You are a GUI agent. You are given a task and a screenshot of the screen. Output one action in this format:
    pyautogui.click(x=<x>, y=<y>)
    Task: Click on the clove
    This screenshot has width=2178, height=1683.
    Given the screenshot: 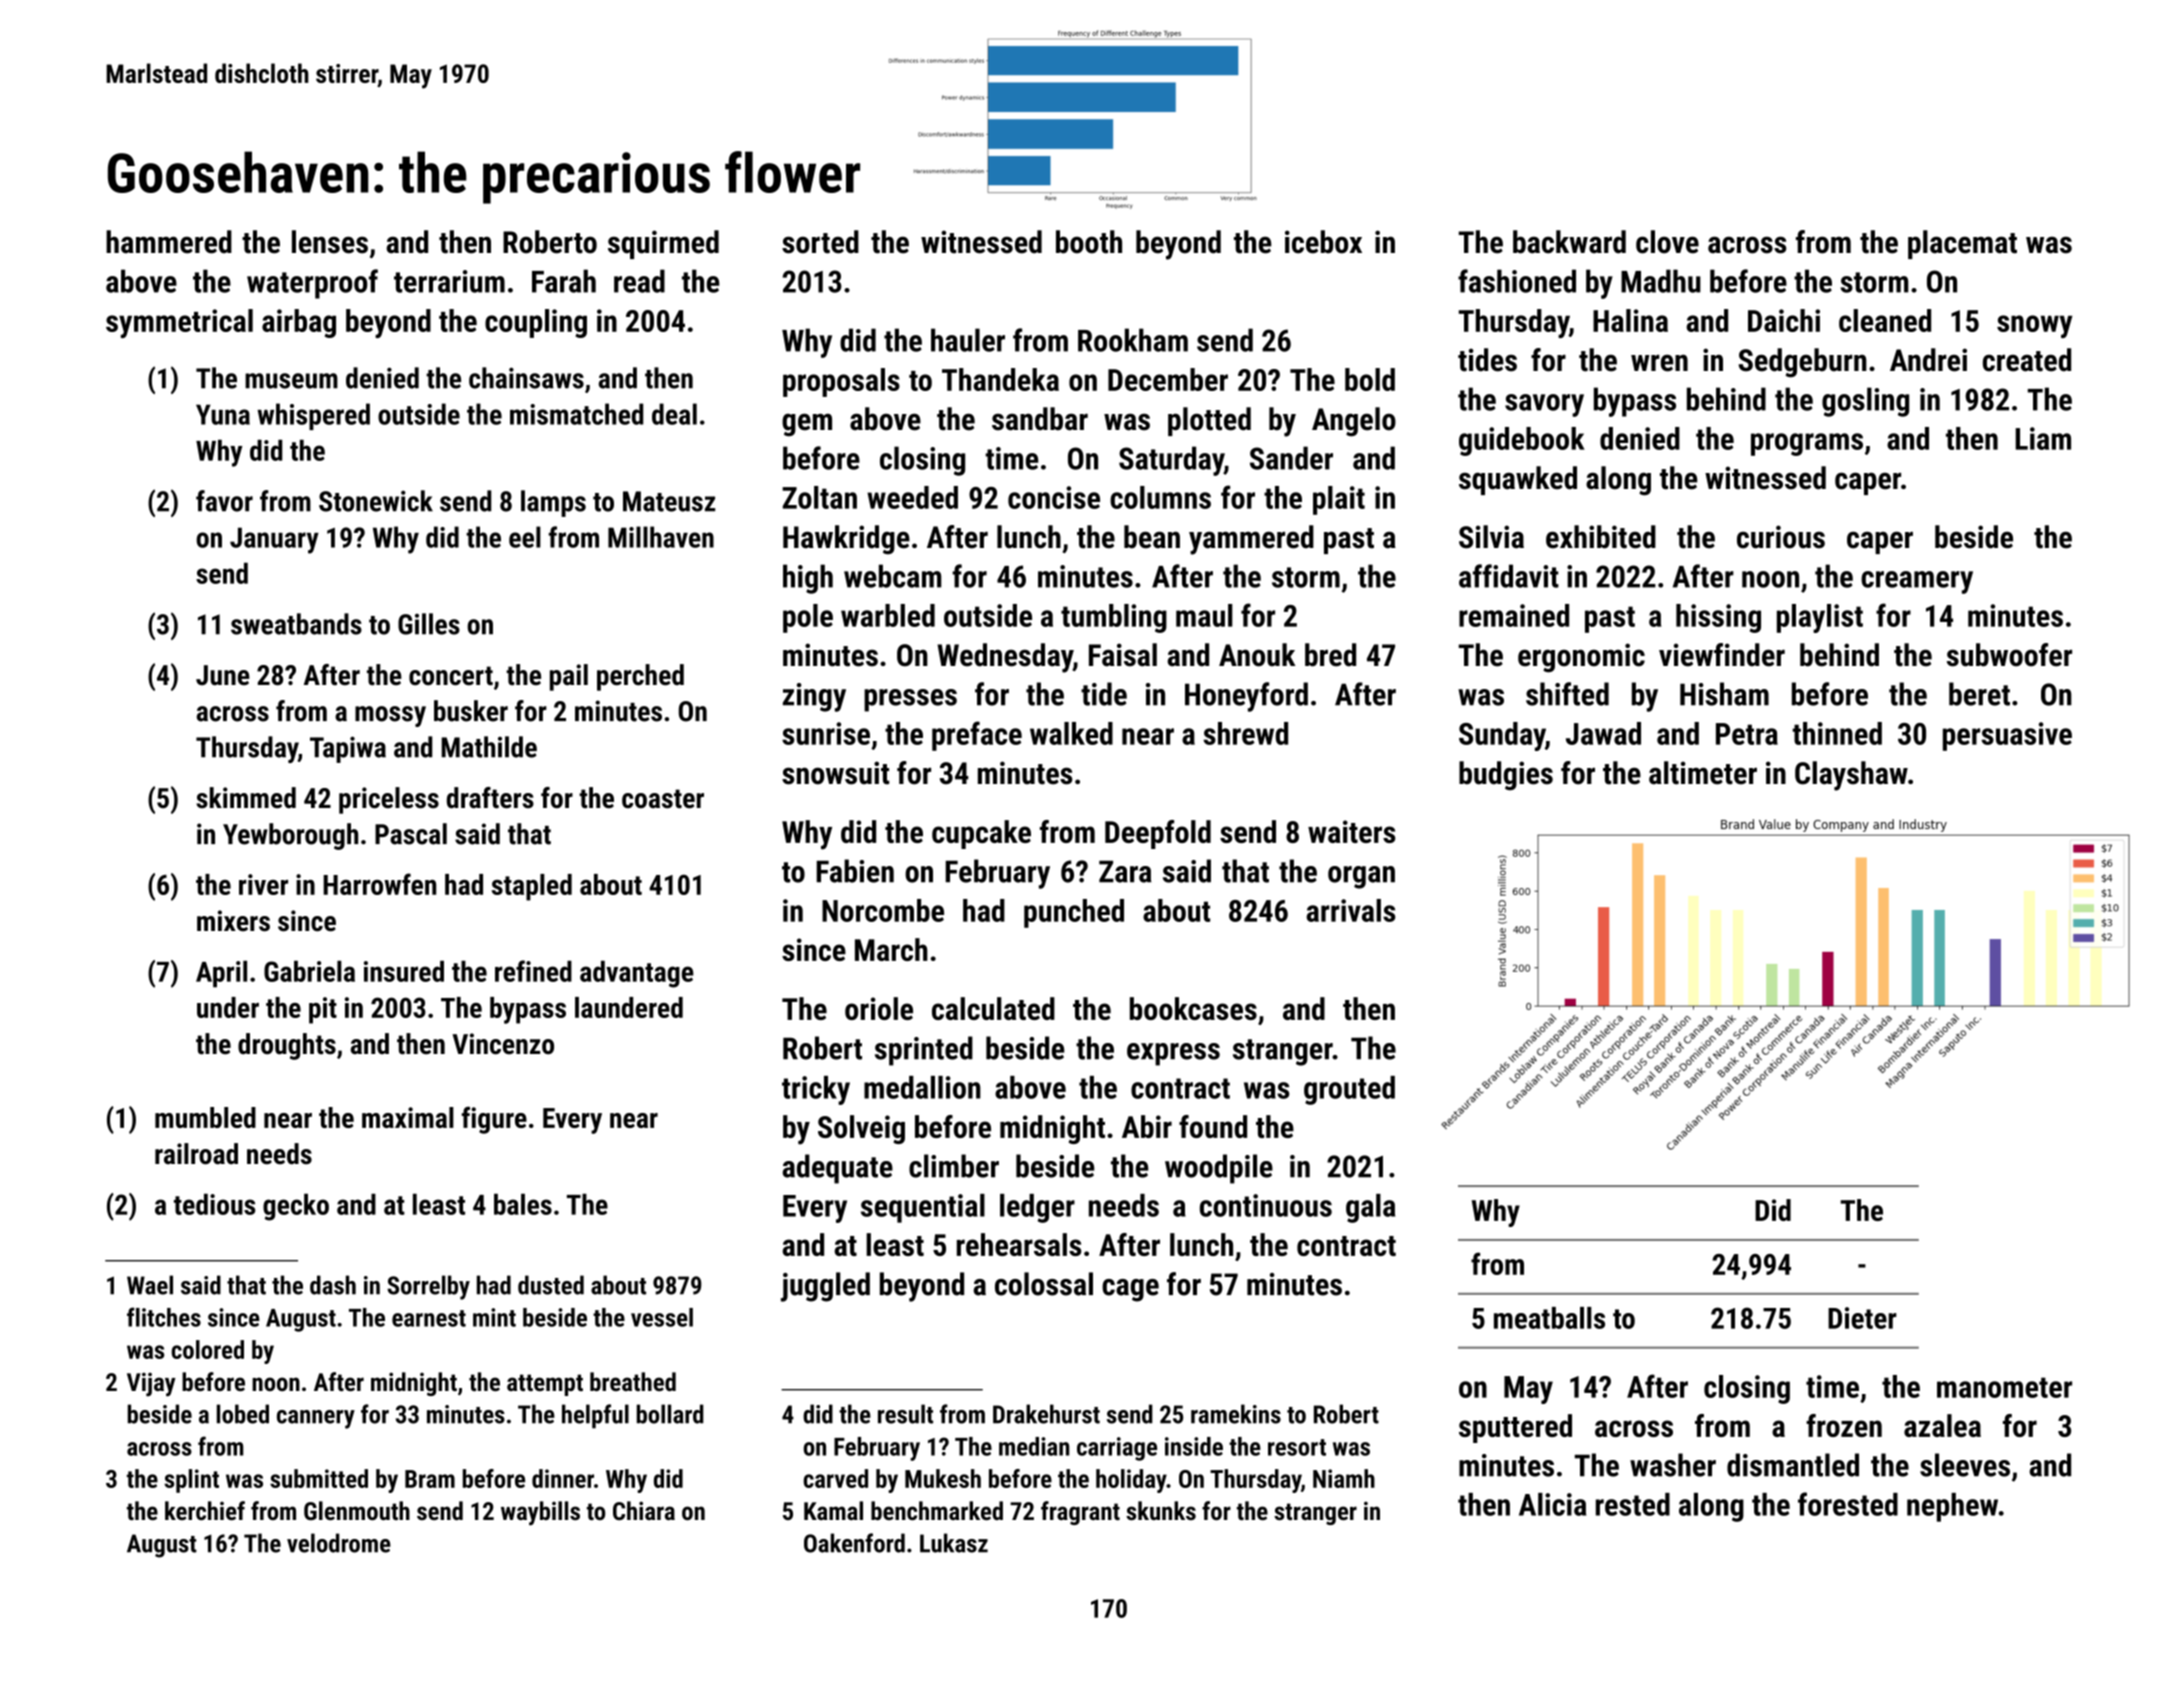 What is the action you would take?
    pyautogui.click(x=1667, y=242)
